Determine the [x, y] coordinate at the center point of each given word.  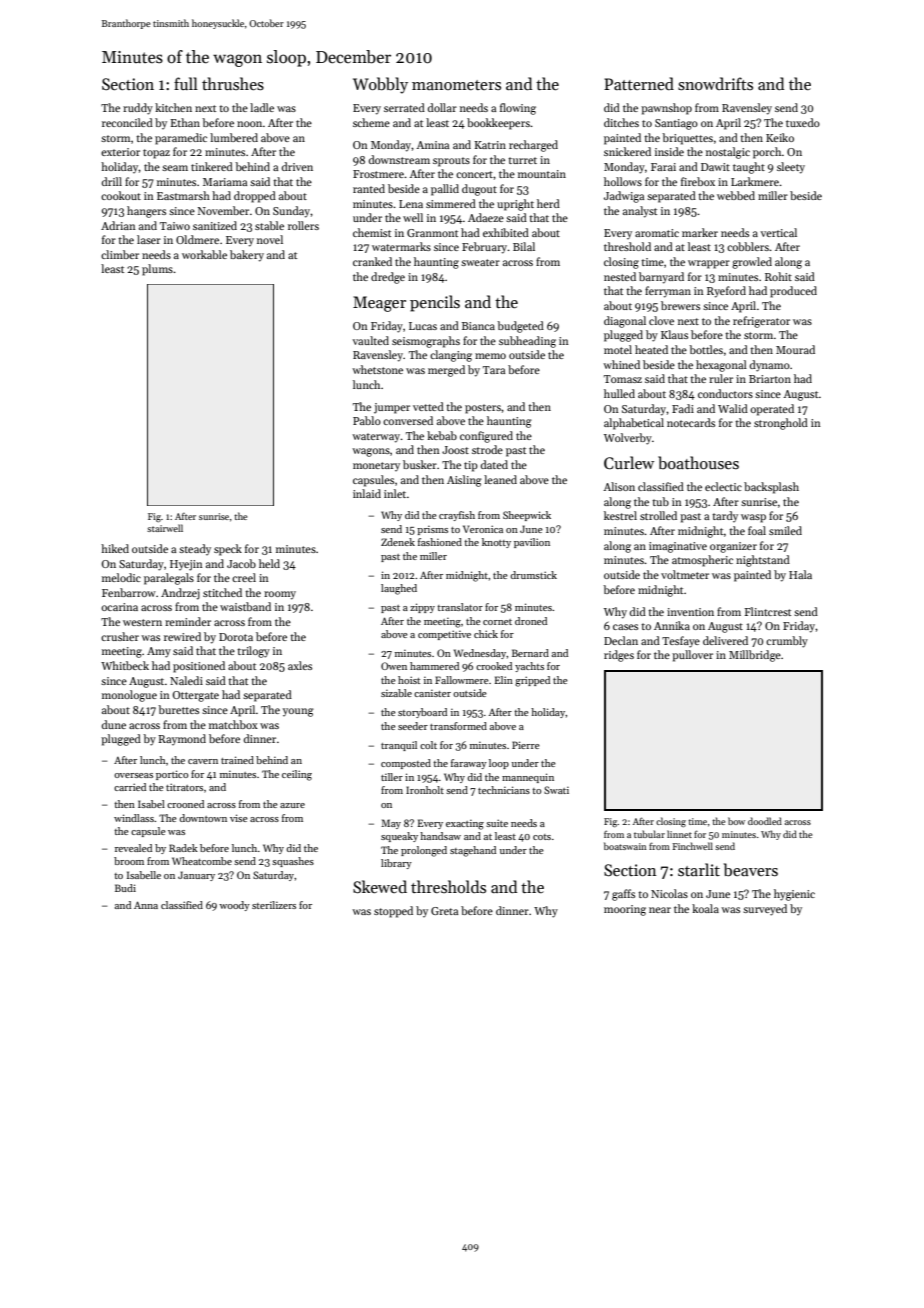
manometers [456, 85]
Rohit [778, 276]
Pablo [367, 420]
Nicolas [669, 893]
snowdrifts [715, 84]
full [186, 83]
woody [234, 906]
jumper [392, 408]
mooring [625, 910]
